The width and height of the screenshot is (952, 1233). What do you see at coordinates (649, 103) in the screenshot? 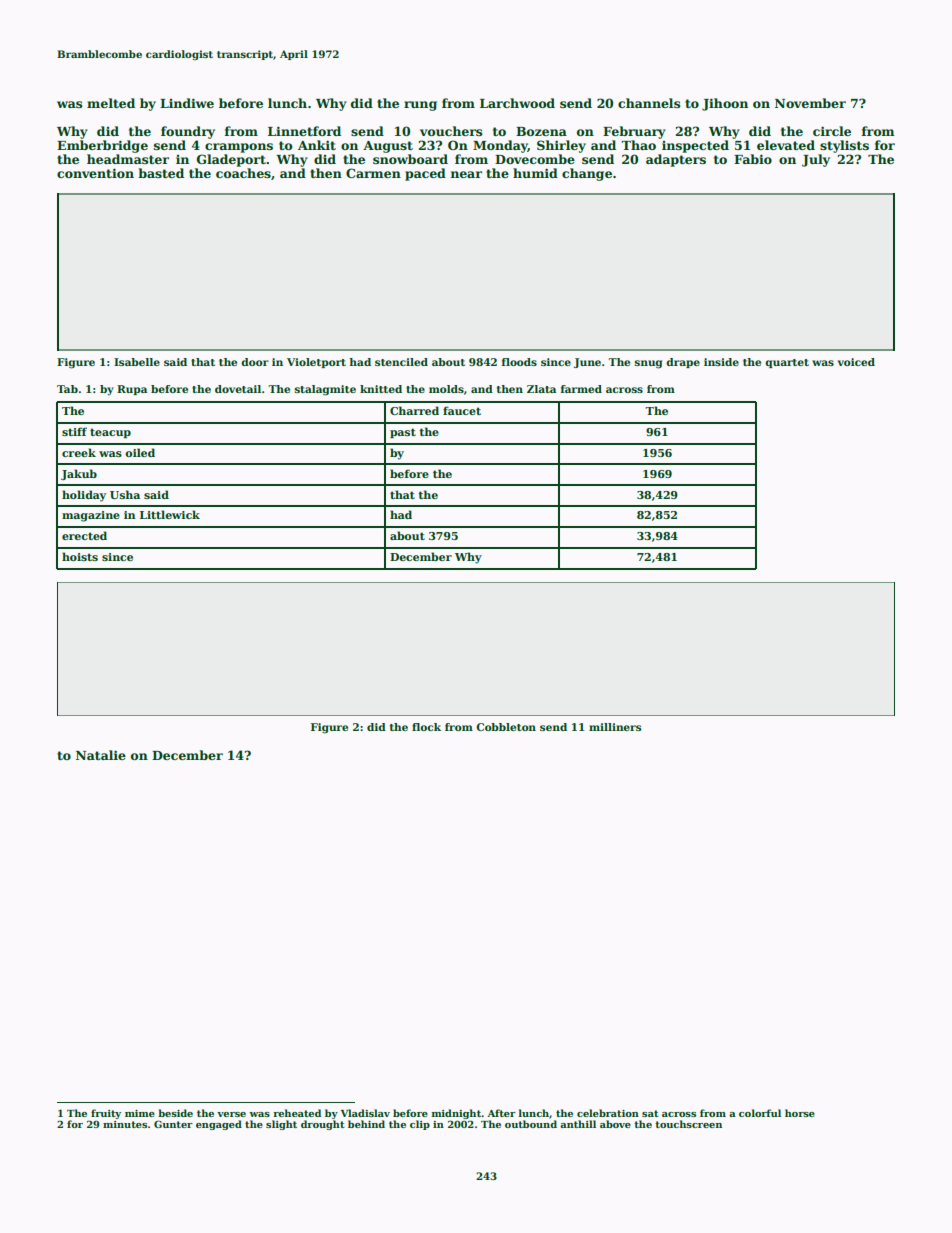
I see `channels` at bounding box center [649, 103].
